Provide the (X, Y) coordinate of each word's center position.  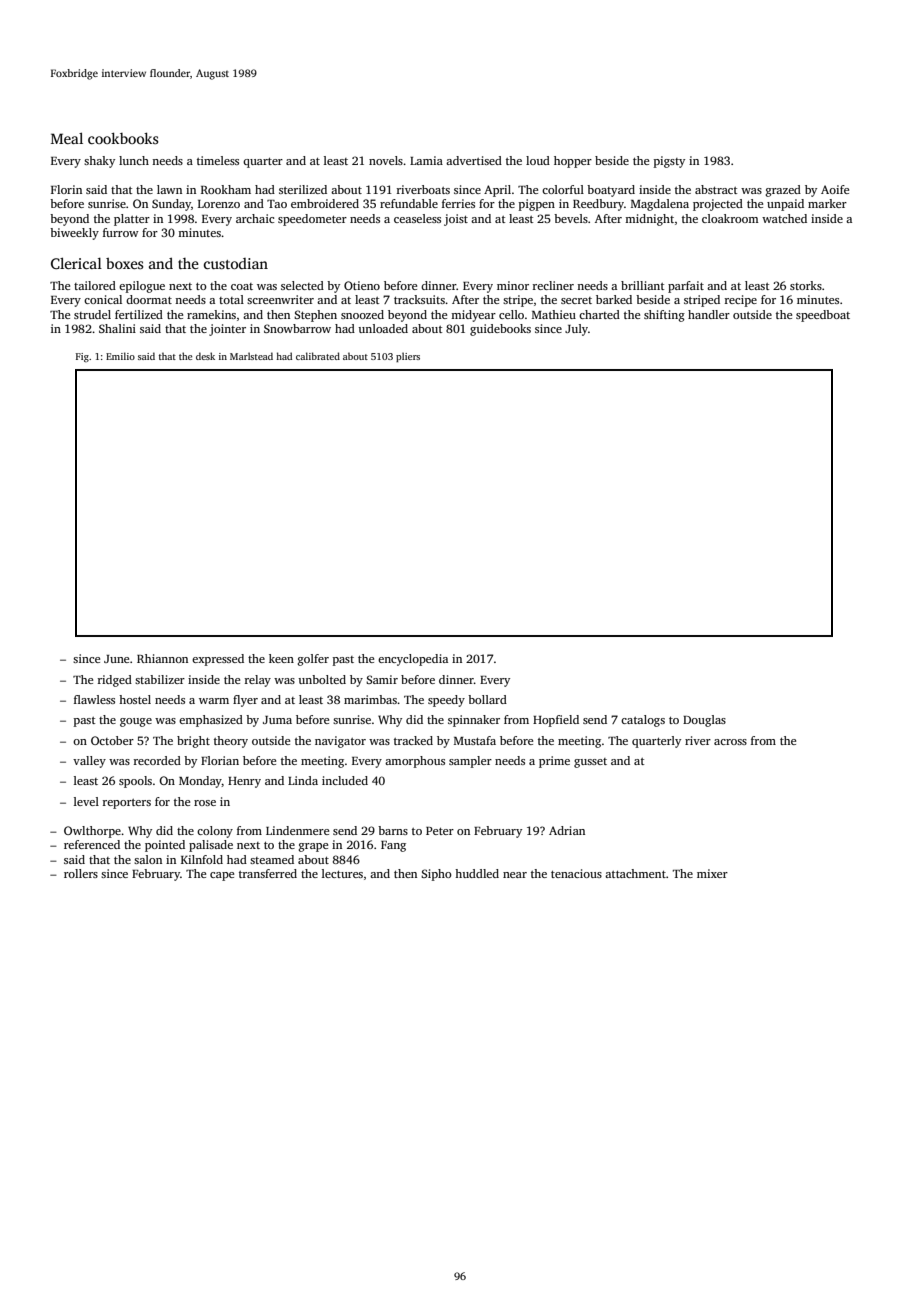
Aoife (835, 189)
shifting (664, 316)
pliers (408, 357)
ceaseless (417, 218)
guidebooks (500, 330)
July (576, 330)
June (116, 659)
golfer (313, 660)
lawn (169, 189)
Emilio (120, 356)
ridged (115, 681)
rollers (81, 873)
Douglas (704, 721)
